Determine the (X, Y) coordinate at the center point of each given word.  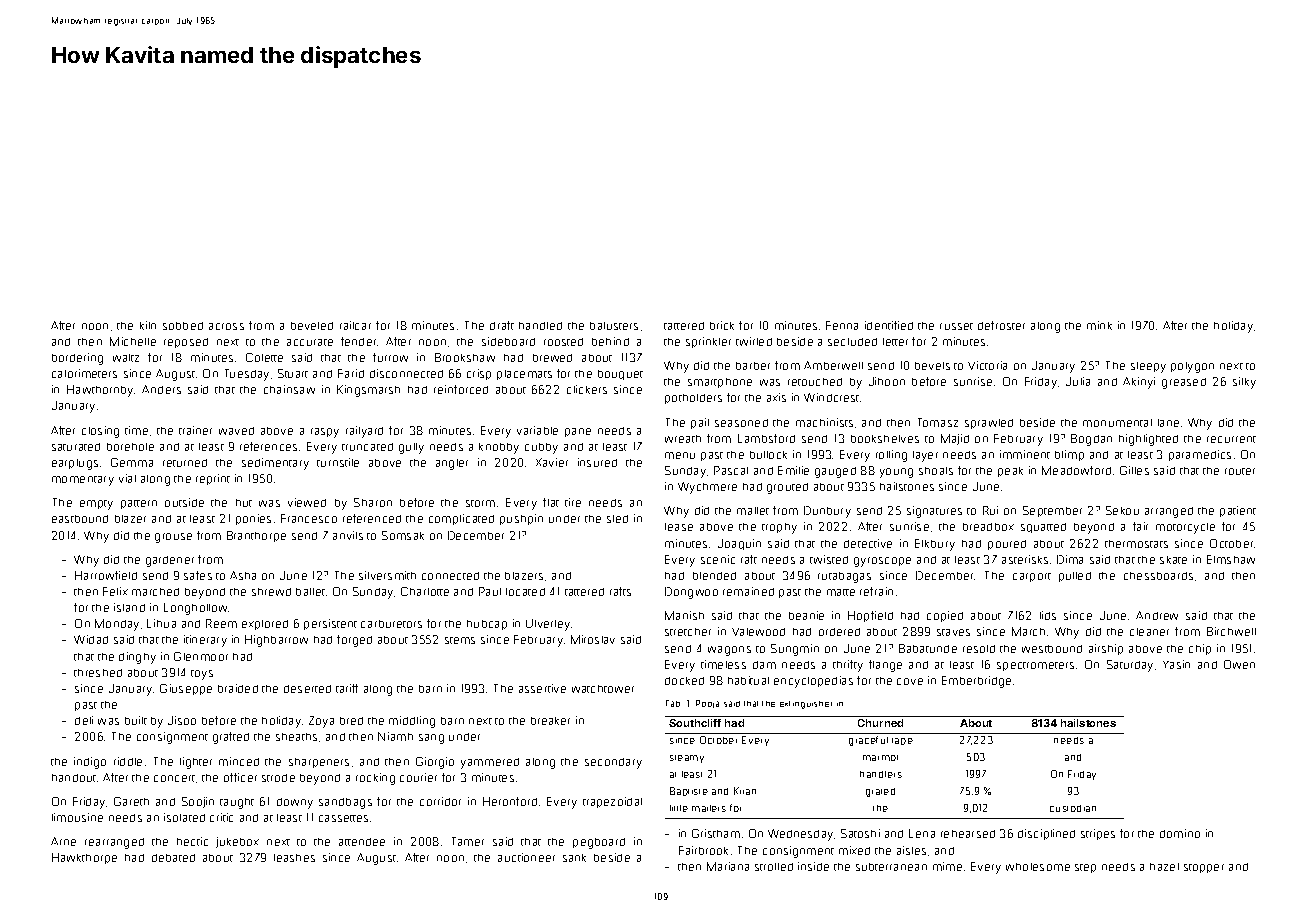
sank (574, 858)
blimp (1069, 455)
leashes (294, 858)
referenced (372, 518)
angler (452, 464)
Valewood (758, 632)
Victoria (987, 365)
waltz (126, 358)
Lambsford (766, 438)
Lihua (161, 623)
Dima (1070, 559)
